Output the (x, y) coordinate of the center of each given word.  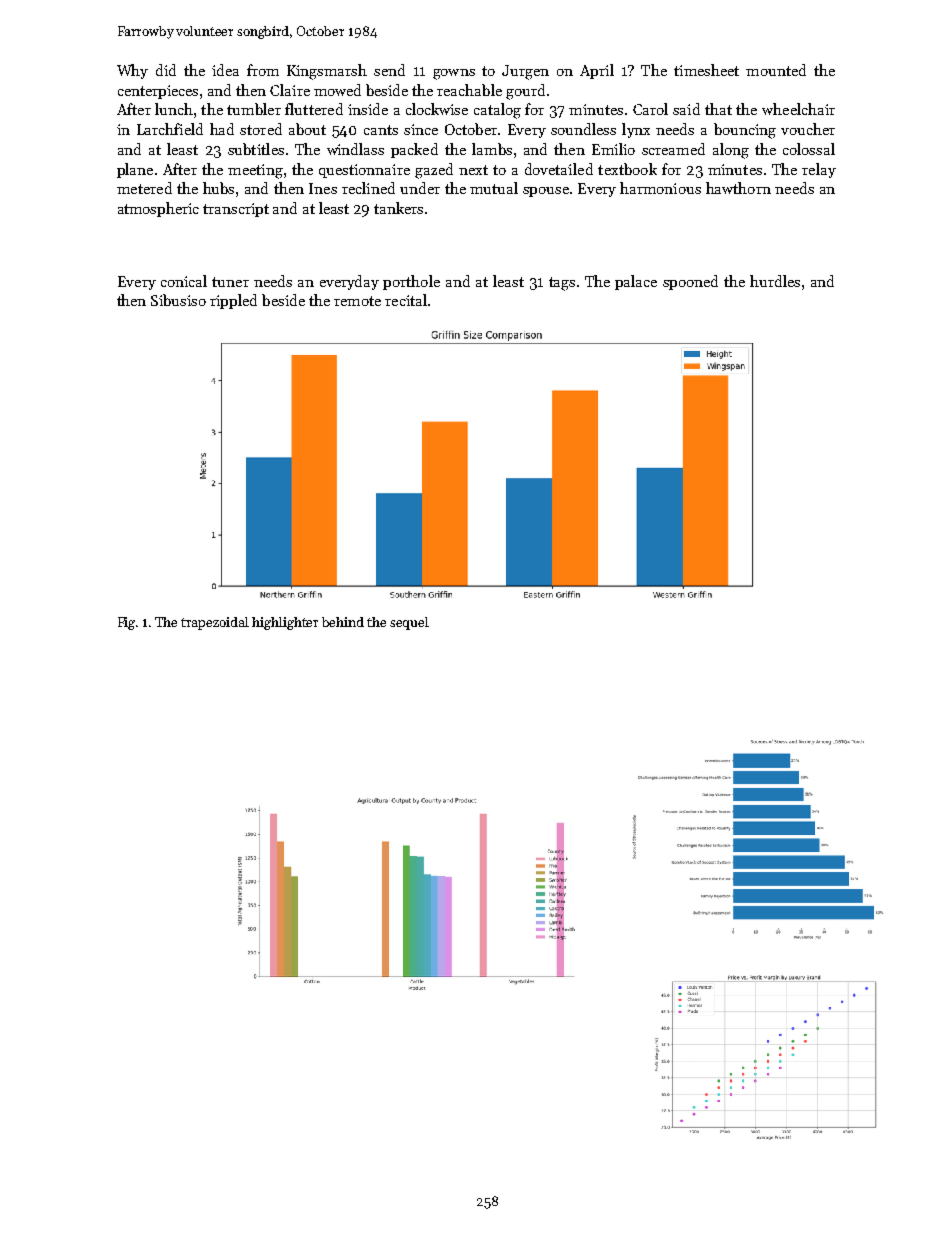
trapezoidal (215, 623)
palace (636, 282)
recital (406, 300)
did (166, 70)
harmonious (660, 188)
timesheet (706, 70)
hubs (218, 188)
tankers (398, 208)
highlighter (285, 623)
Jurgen (525, 72)
